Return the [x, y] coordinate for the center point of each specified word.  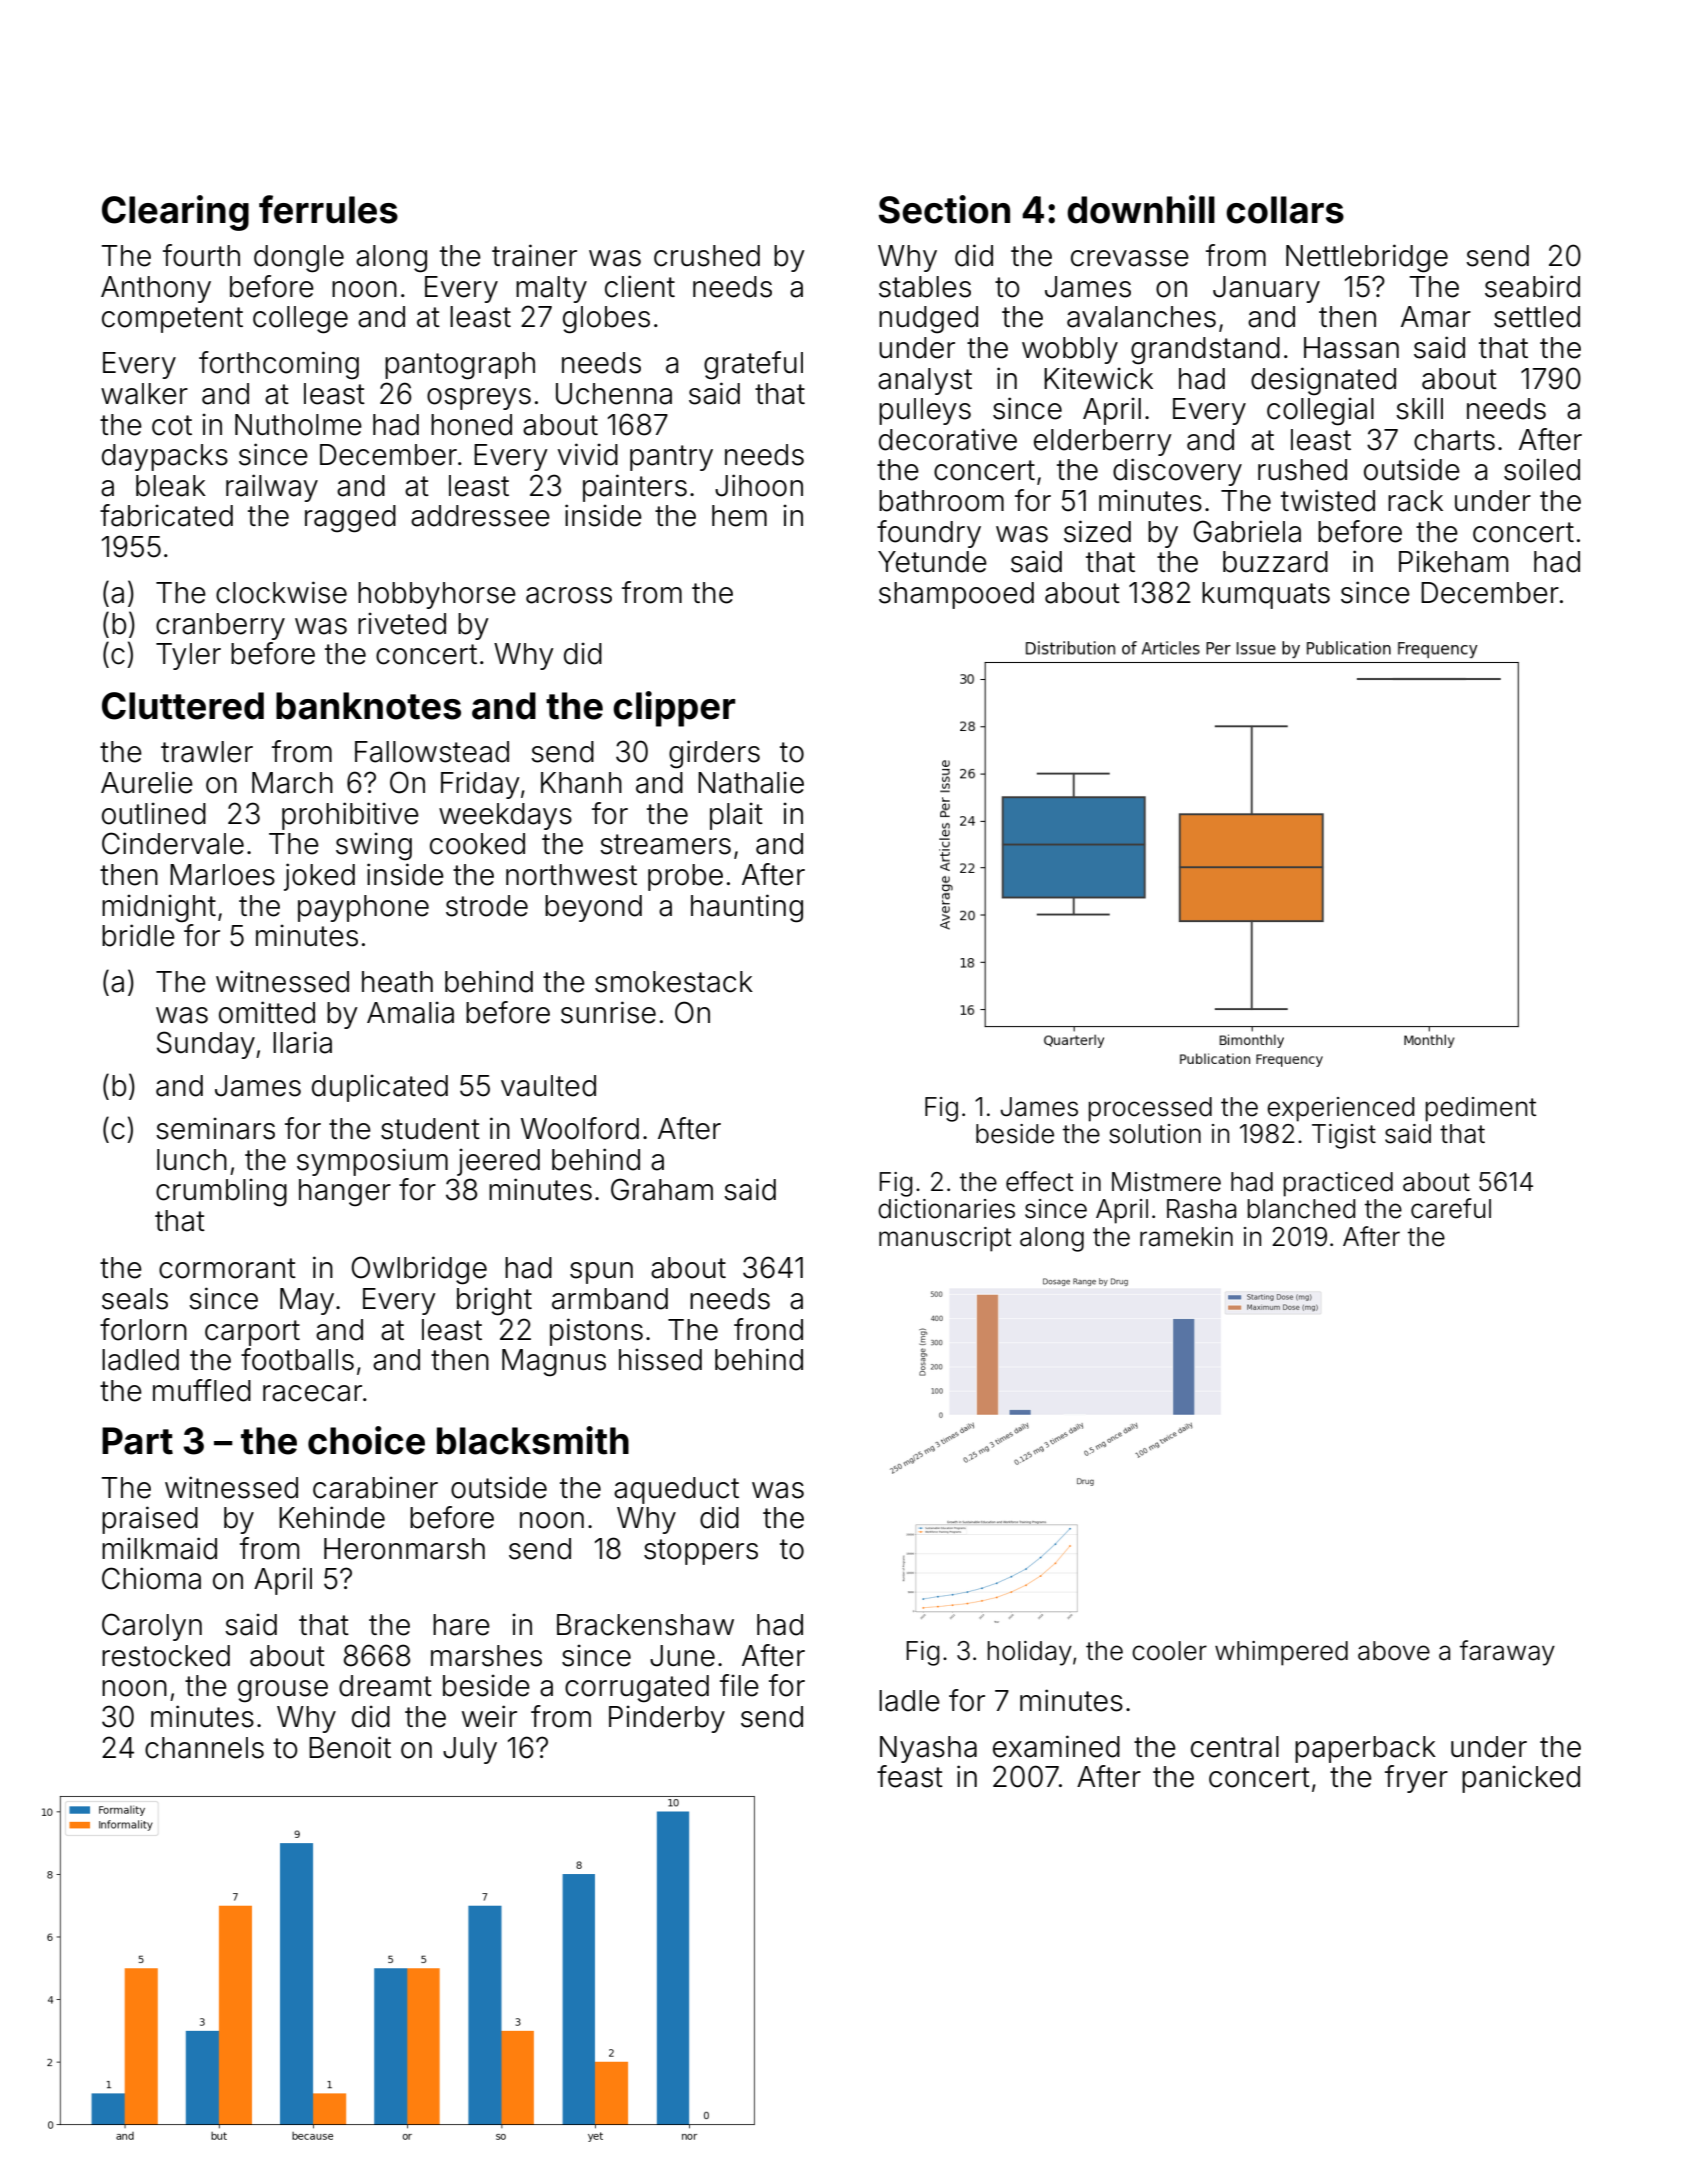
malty [551, 289]
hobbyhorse [437, 595]
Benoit [350, 1747]
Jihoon [759, 485]
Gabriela [1247, 531]
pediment [1480, 1109]
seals [135, 1299]
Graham [662, 1189]
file [739, 1685]
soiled [1542, 470]
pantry [671, 458]
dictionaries [946, 1209]
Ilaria [302, 1043]
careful [1451, 1208]
